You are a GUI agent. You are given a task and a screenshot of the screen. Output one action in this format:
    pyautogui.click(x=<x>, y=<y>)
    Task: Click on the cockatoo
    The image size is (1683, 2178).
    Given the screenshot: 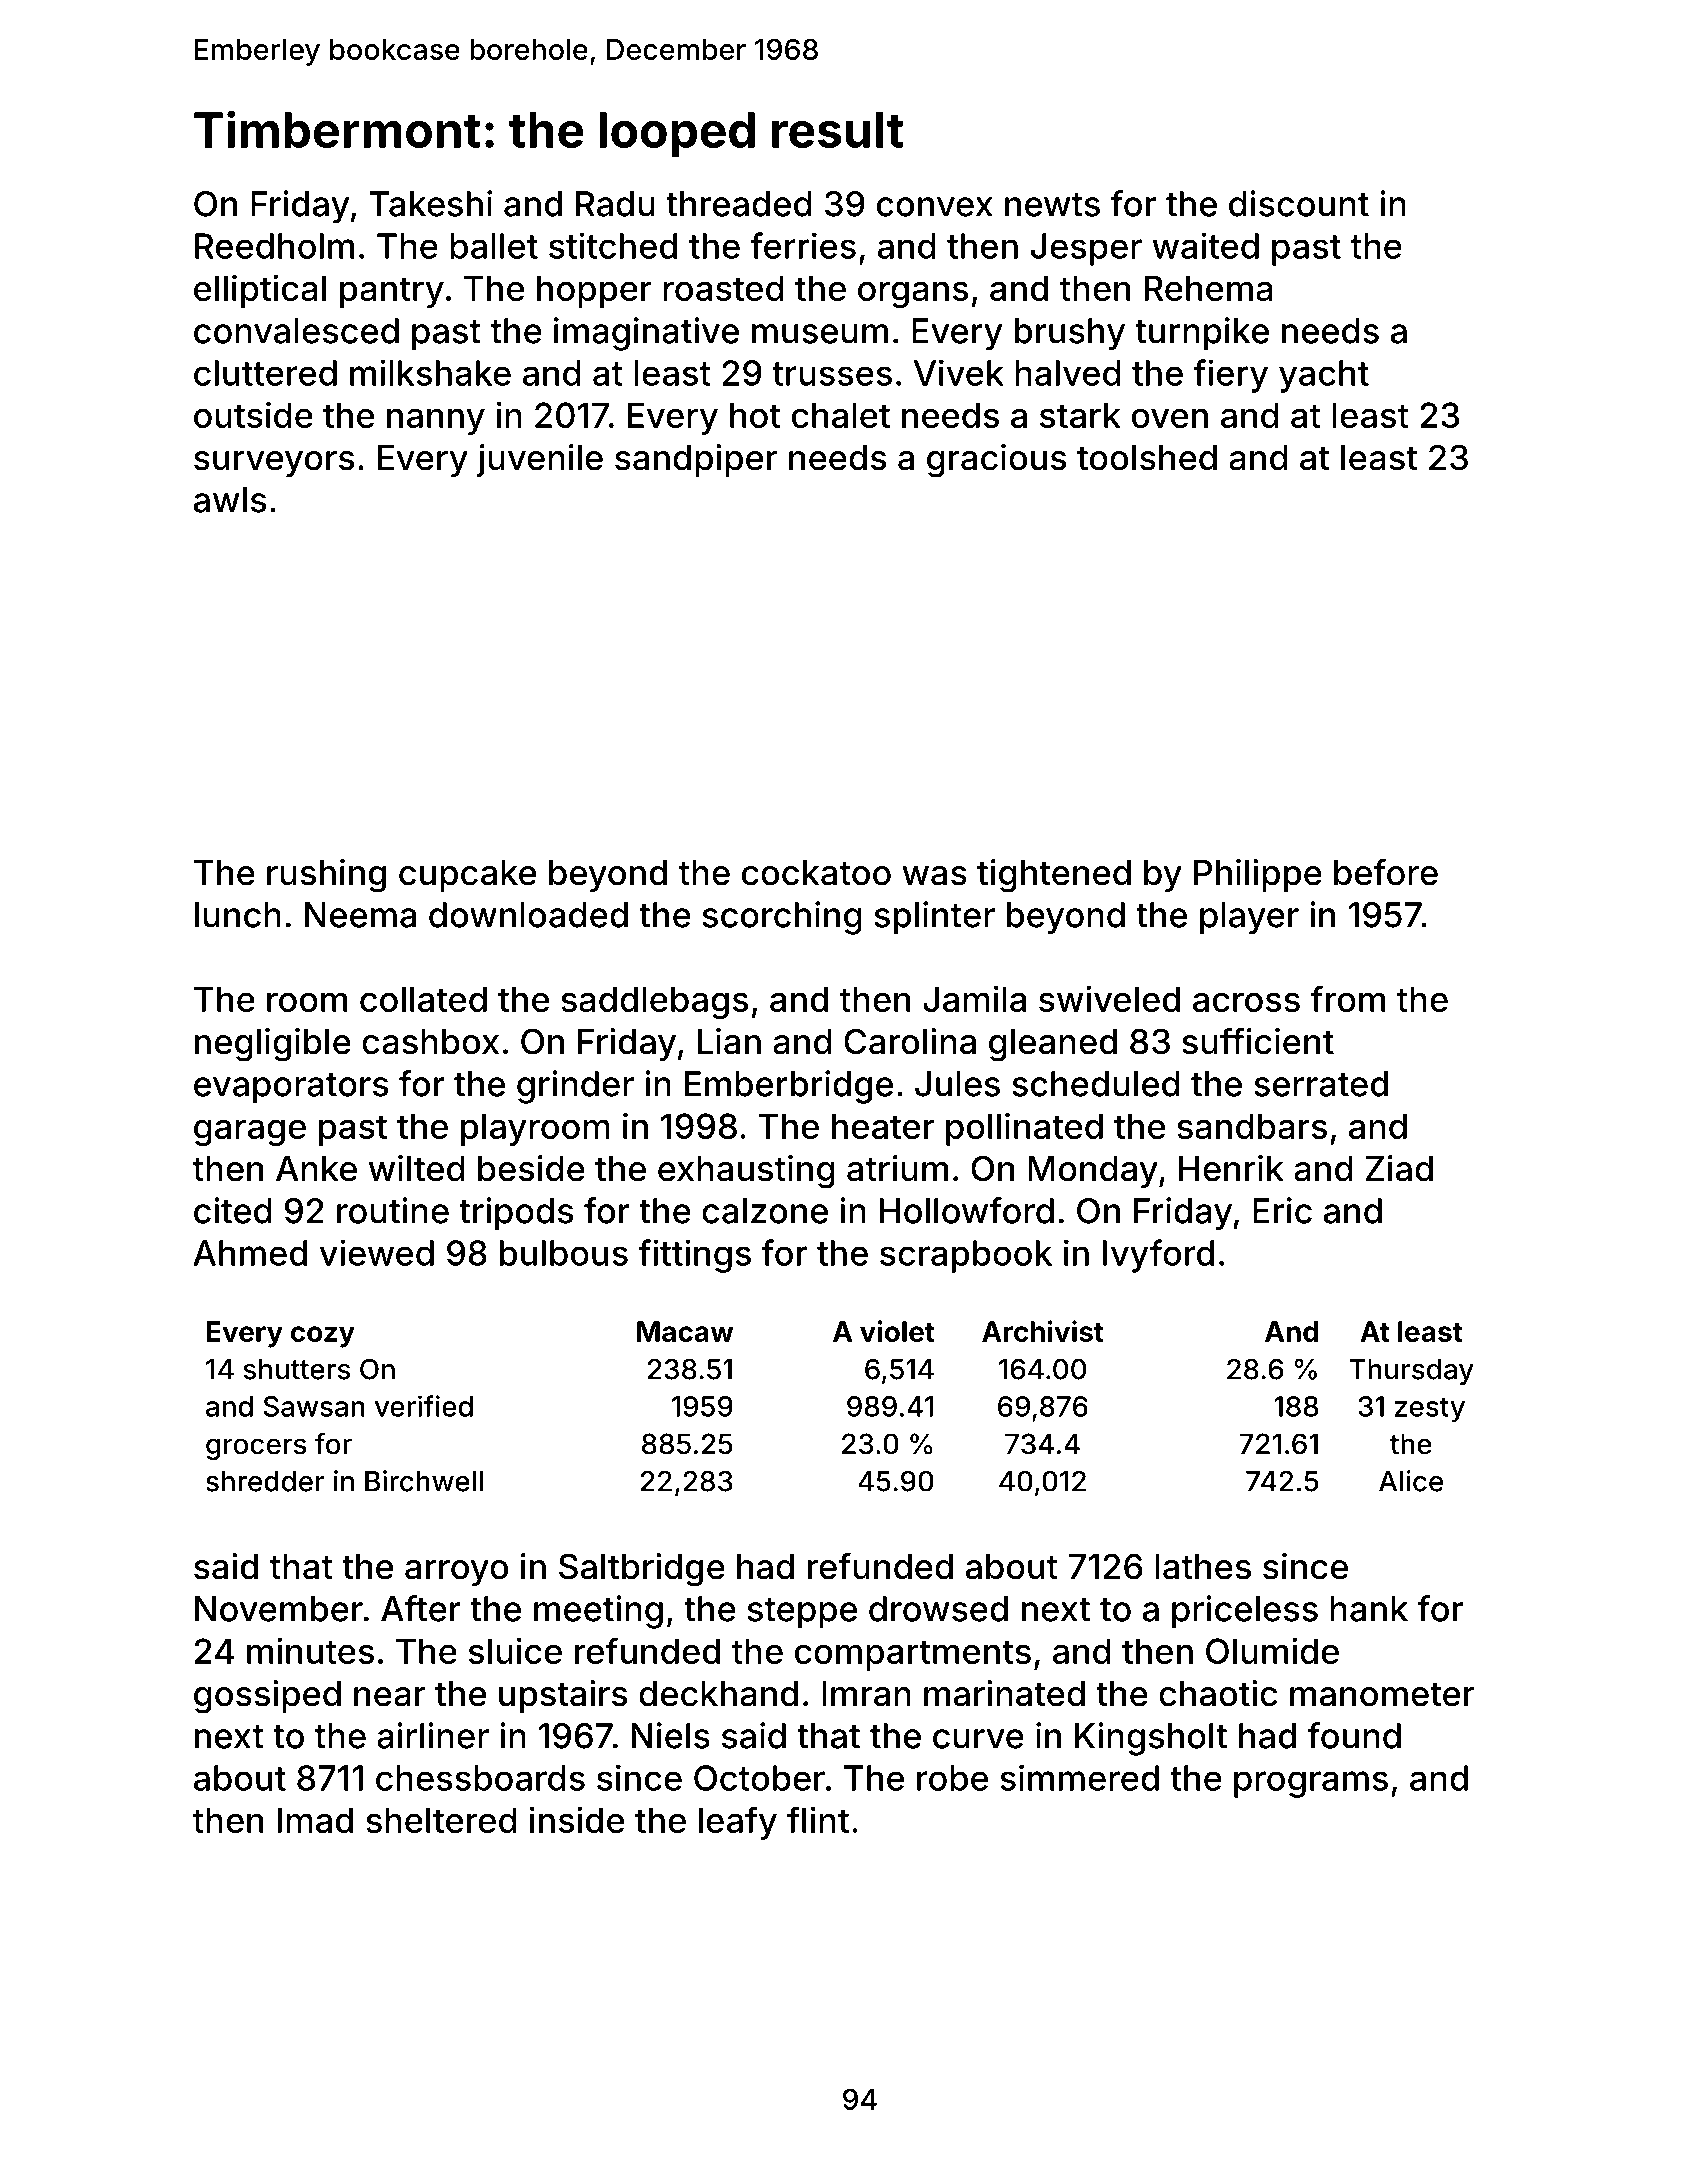 What is the action you would take?
    pyautogui.click(x=816, y=873)
